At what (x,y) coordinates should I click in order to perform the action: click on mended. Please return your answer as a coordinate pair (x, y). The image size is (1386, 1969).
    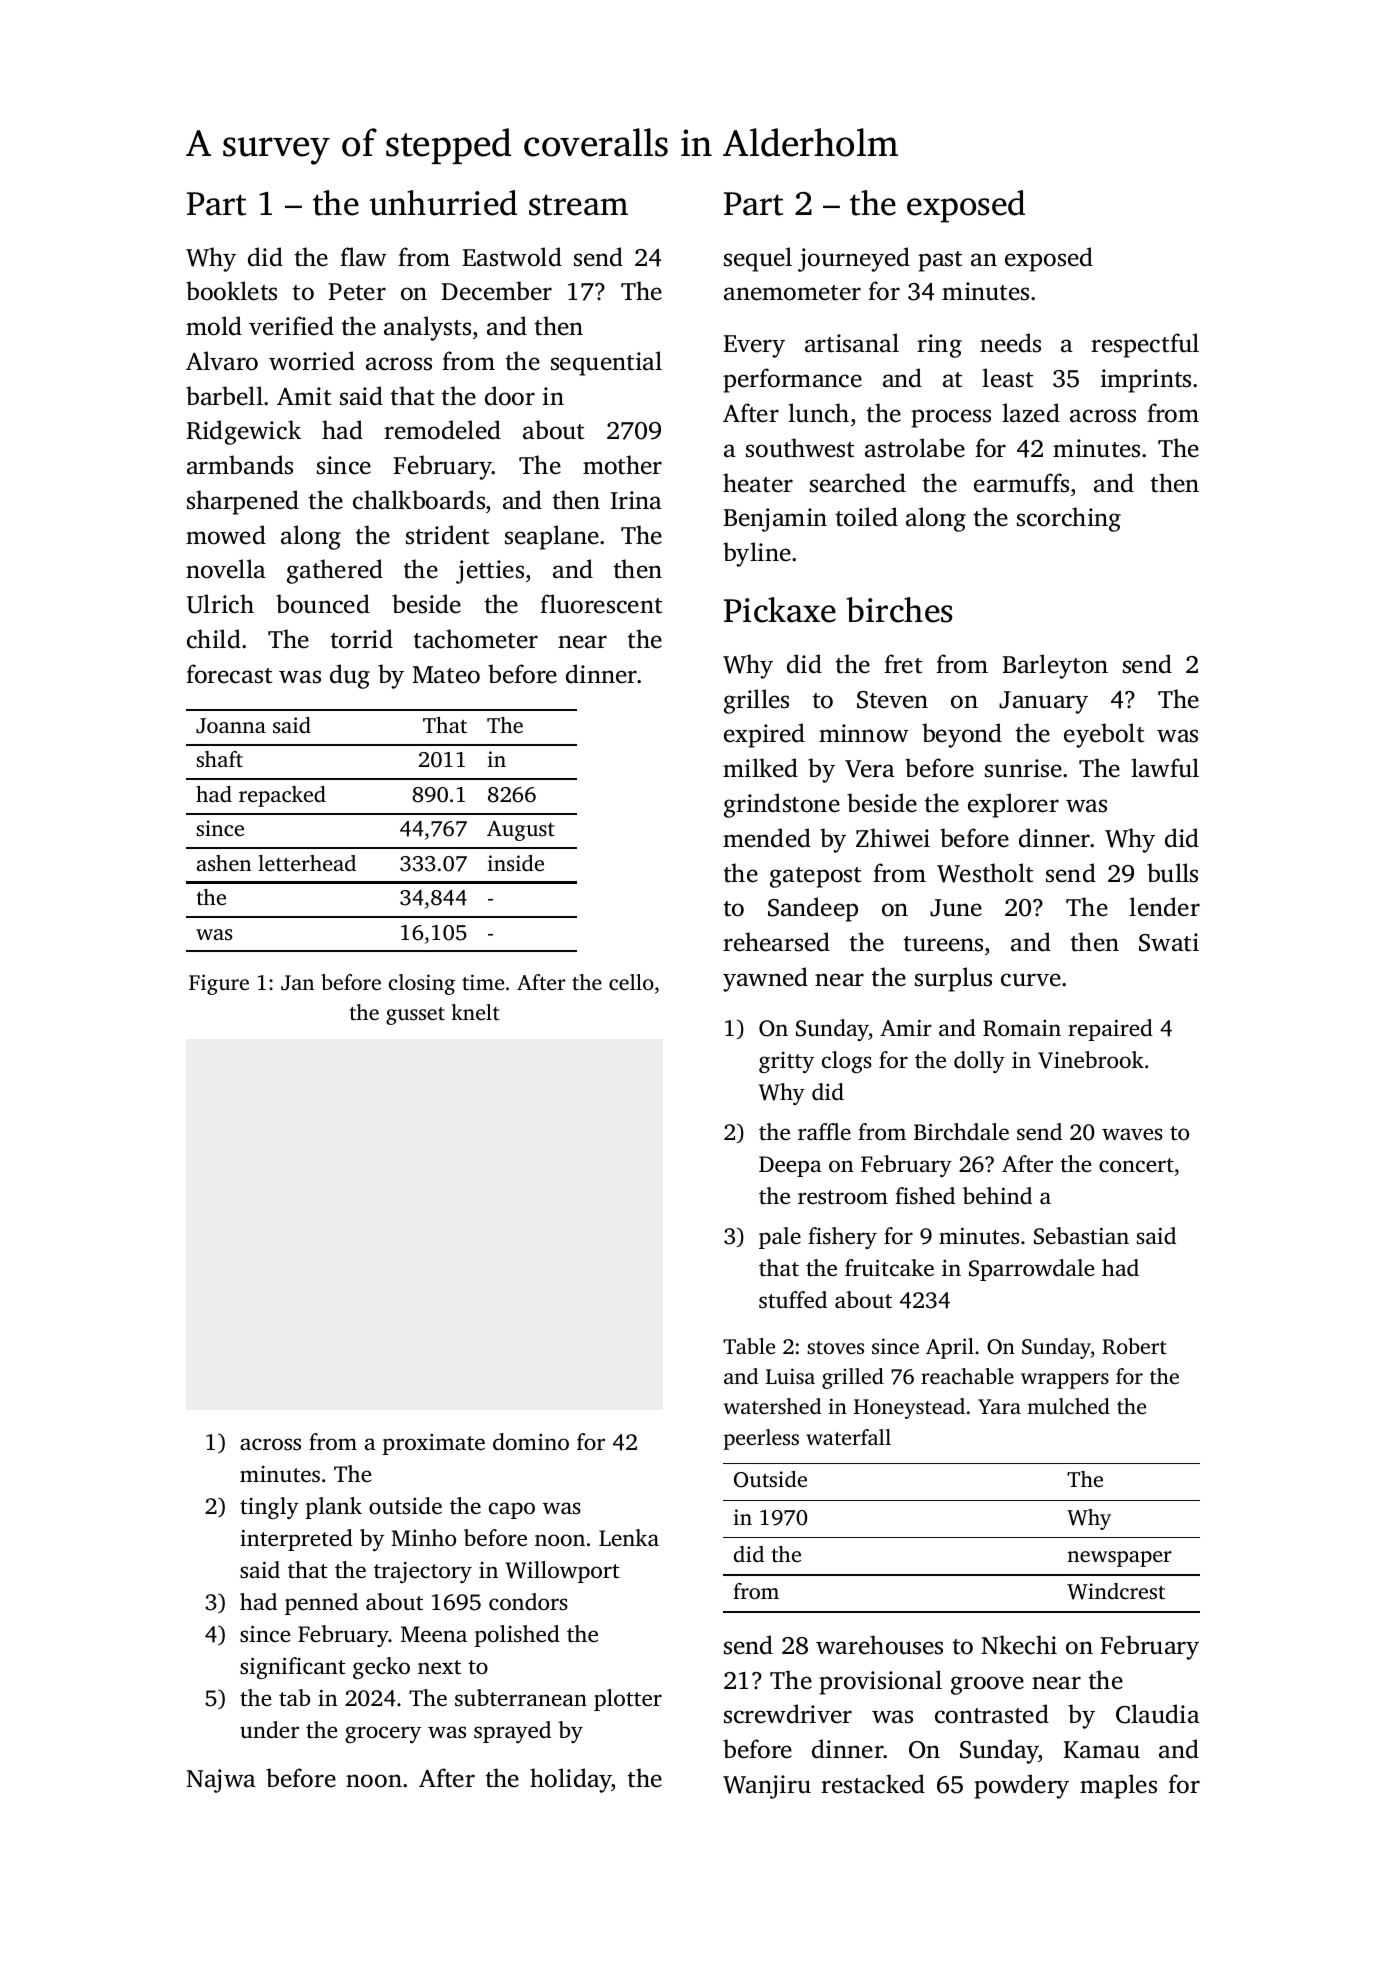
    Looking at the image, I should click on (767, 838).
